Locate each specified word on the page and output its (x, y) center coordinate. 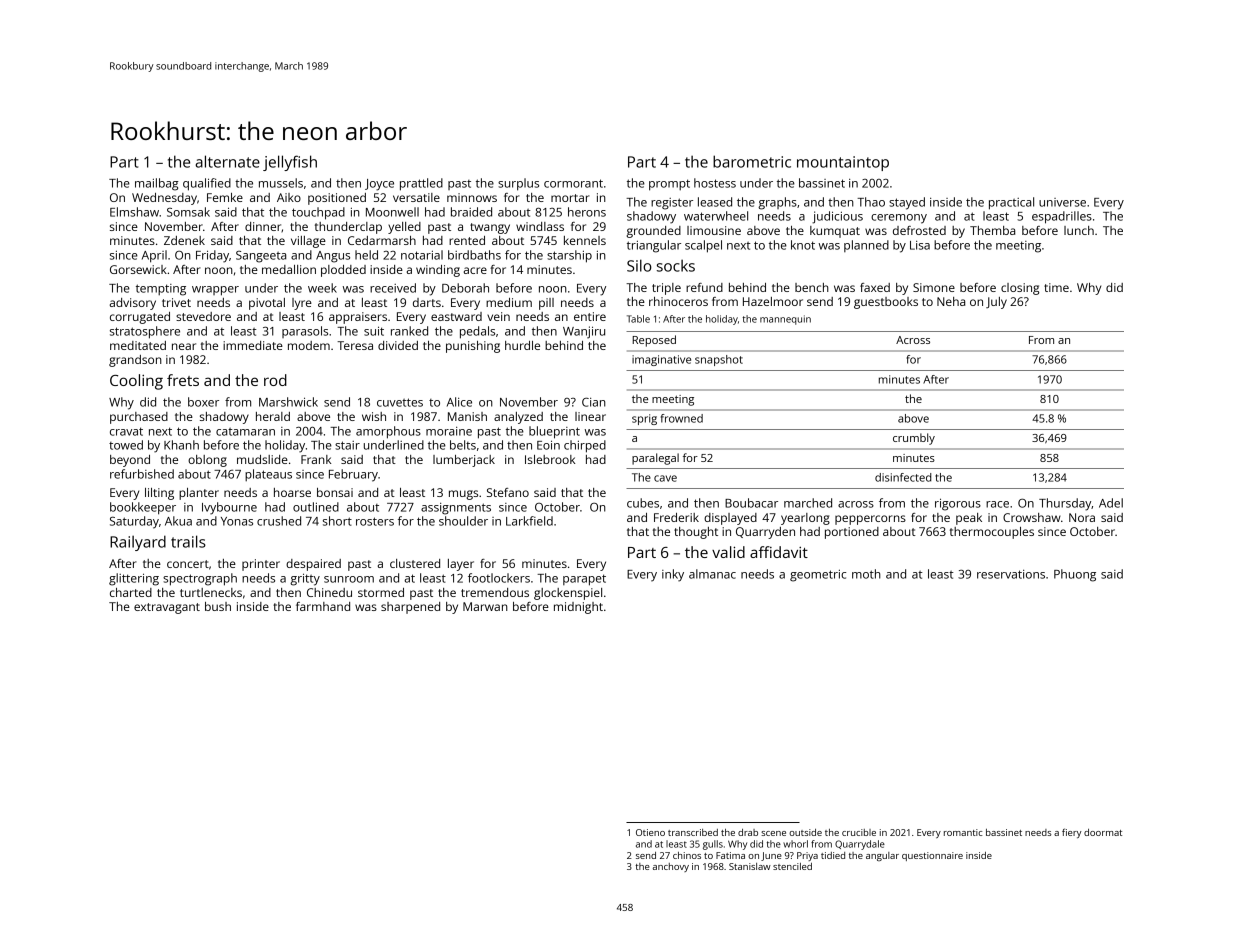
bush (218, 606)
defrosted (919, 230)
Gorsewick (138, 269)
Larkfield (529, 521)
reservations (1011, 574)
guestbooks (886, 303)
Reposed (654, 341)
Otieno (650, 832)
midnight (578, 608)
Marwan (485, 606)
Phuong (1075, 575)
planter (199, 494)
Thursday (1065, 504)
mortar (570, 198)
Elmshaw (134, 212)
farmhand (323, 606)
